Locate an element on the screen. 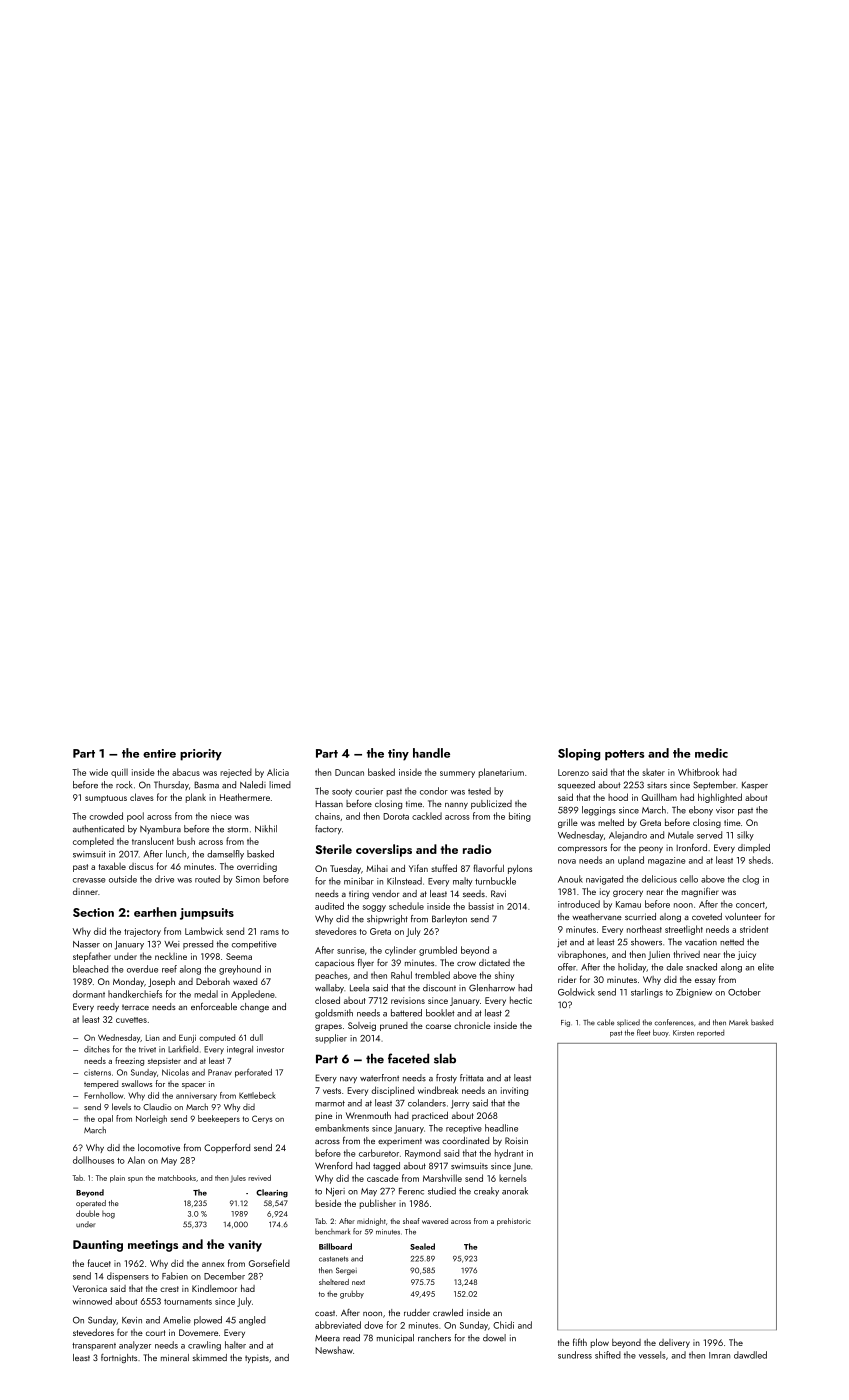  sooty is located at coordinates (342, 793).
